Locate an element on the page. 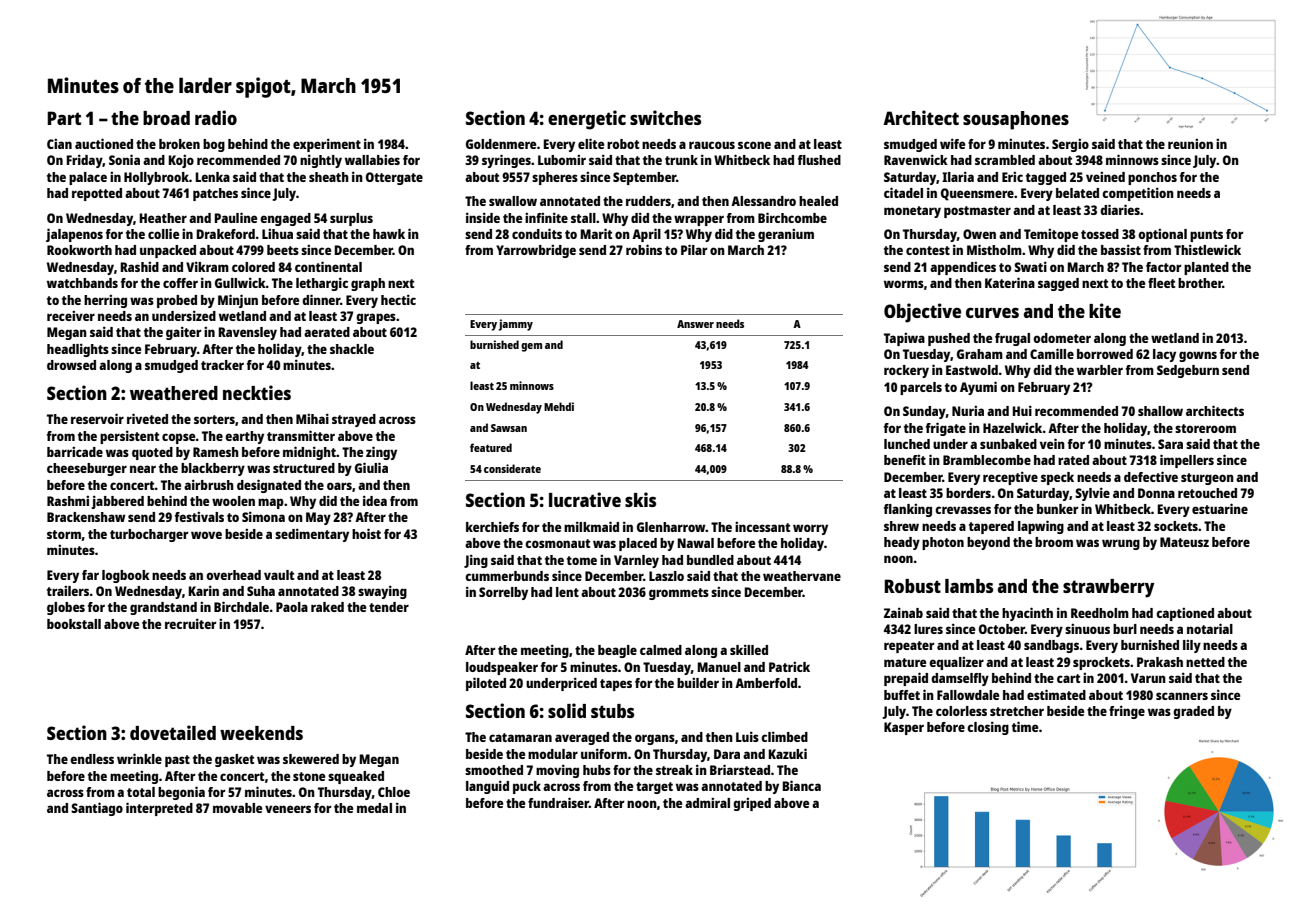  broad is located at coordinates (166, 118).
